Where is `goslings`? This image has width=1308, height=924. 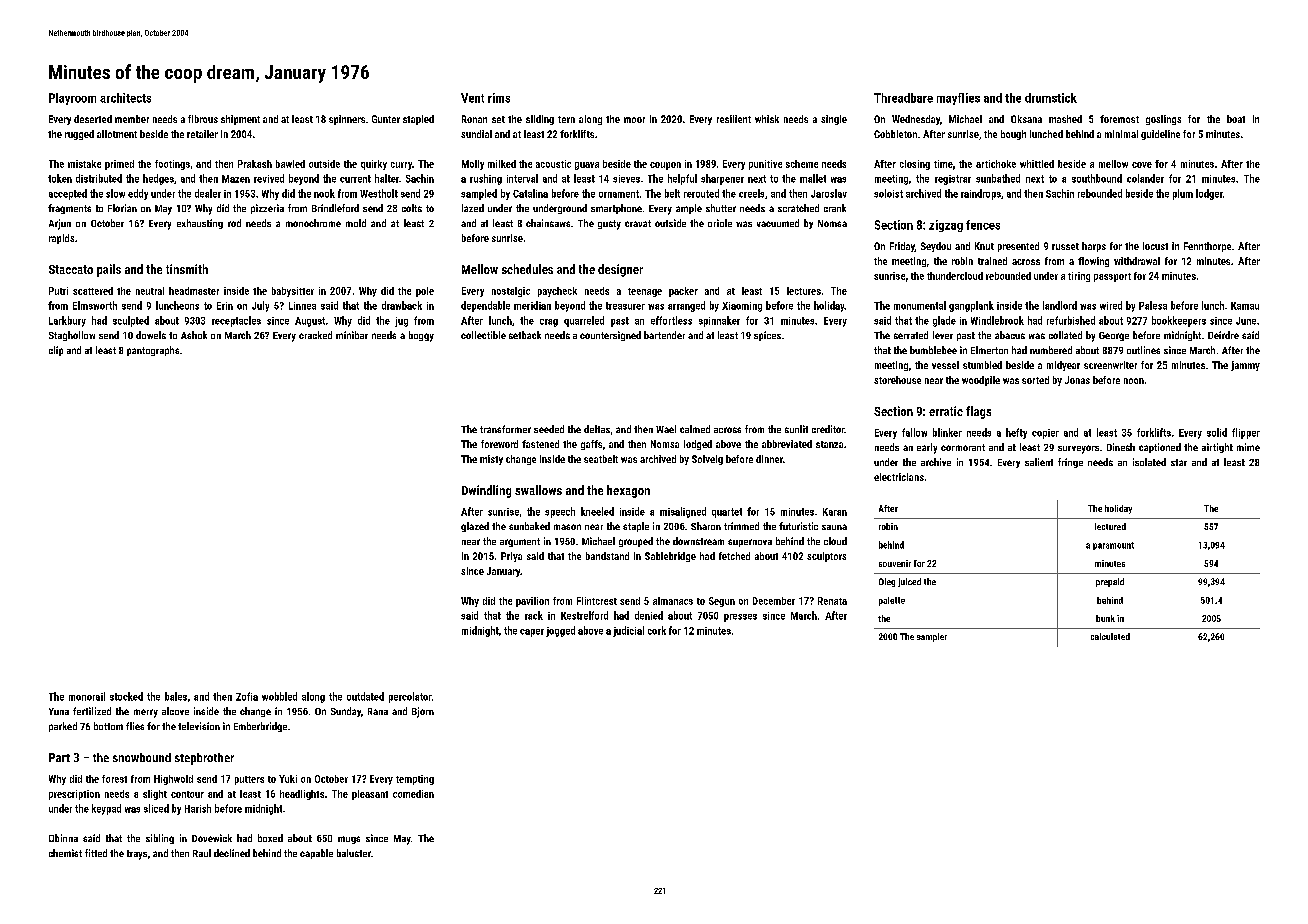
goslings is located at coordinates (1163, 120).
